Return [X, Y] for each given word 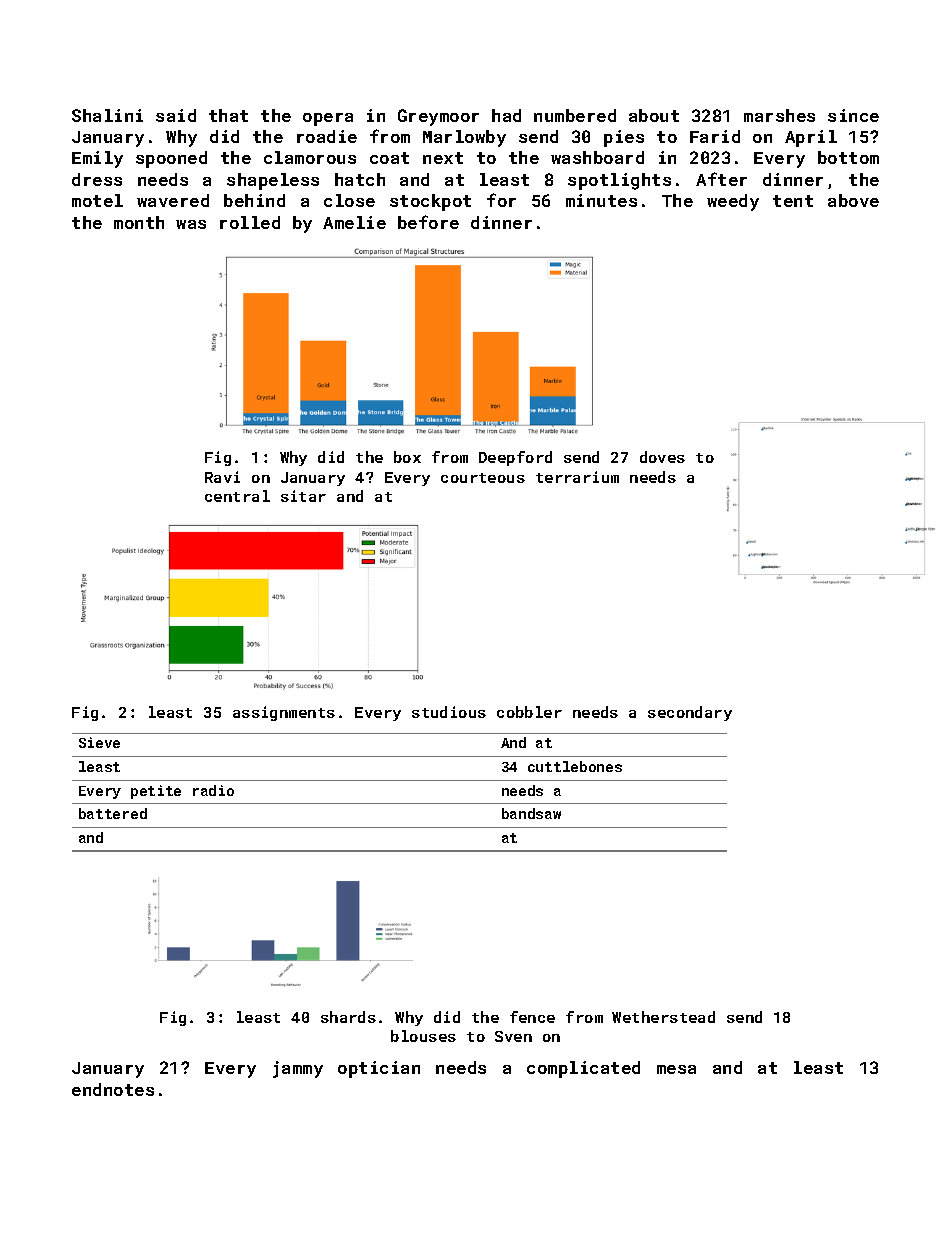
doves [662, 457]
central [237, 496]
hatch [360, 179]
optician [379, 1069]
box [407, 457]
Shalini [107, 115]
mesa [676, 1069]
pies [624, 138]
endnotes [113, 1089]
